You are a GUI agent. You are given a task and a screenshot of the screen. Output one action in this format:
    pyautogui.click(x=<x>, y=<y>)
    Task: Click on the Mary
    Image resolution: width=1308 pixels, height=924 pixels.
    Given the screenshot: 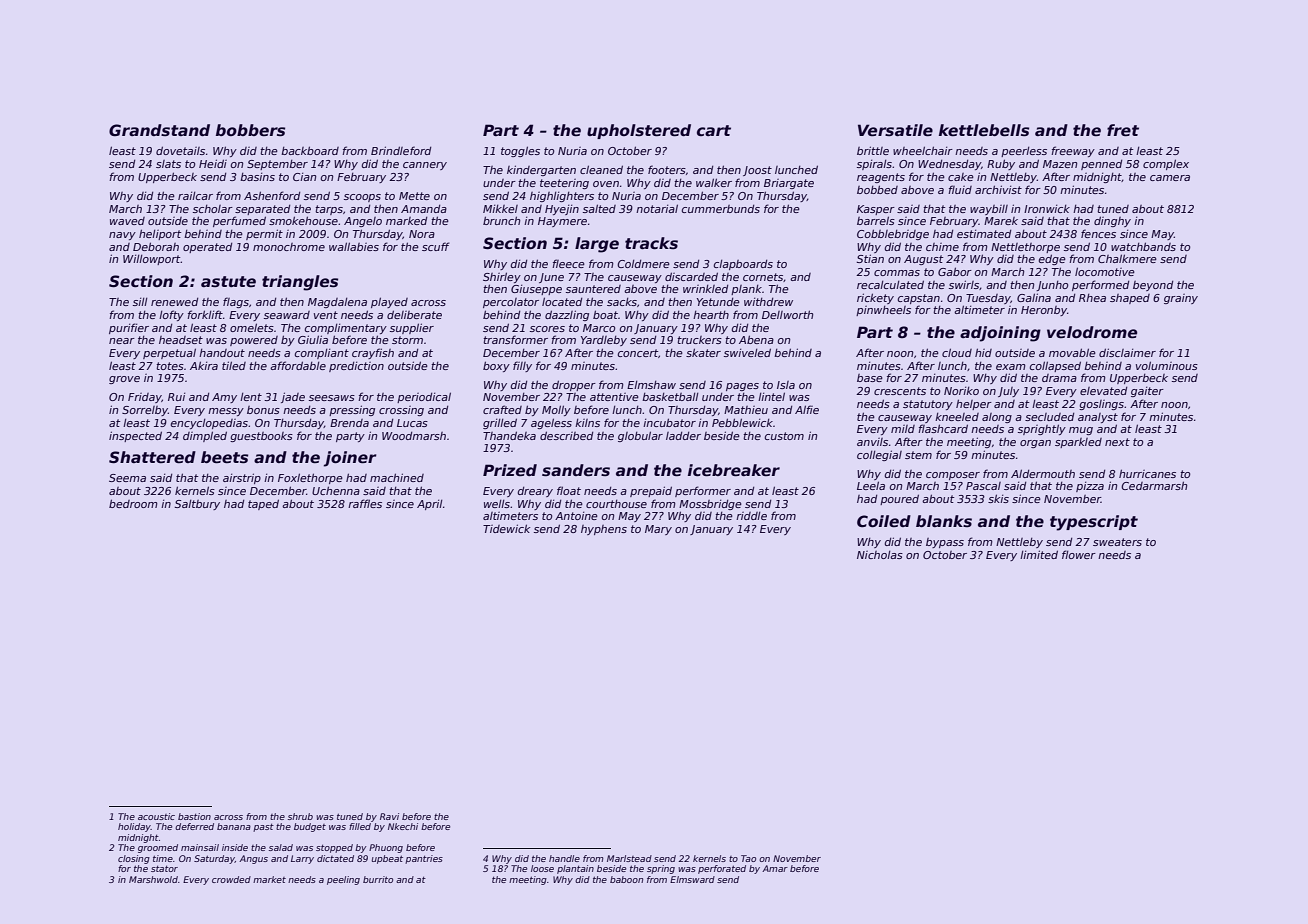 What is the action you would take?
    pyautogui.click(x=658, y=530)
